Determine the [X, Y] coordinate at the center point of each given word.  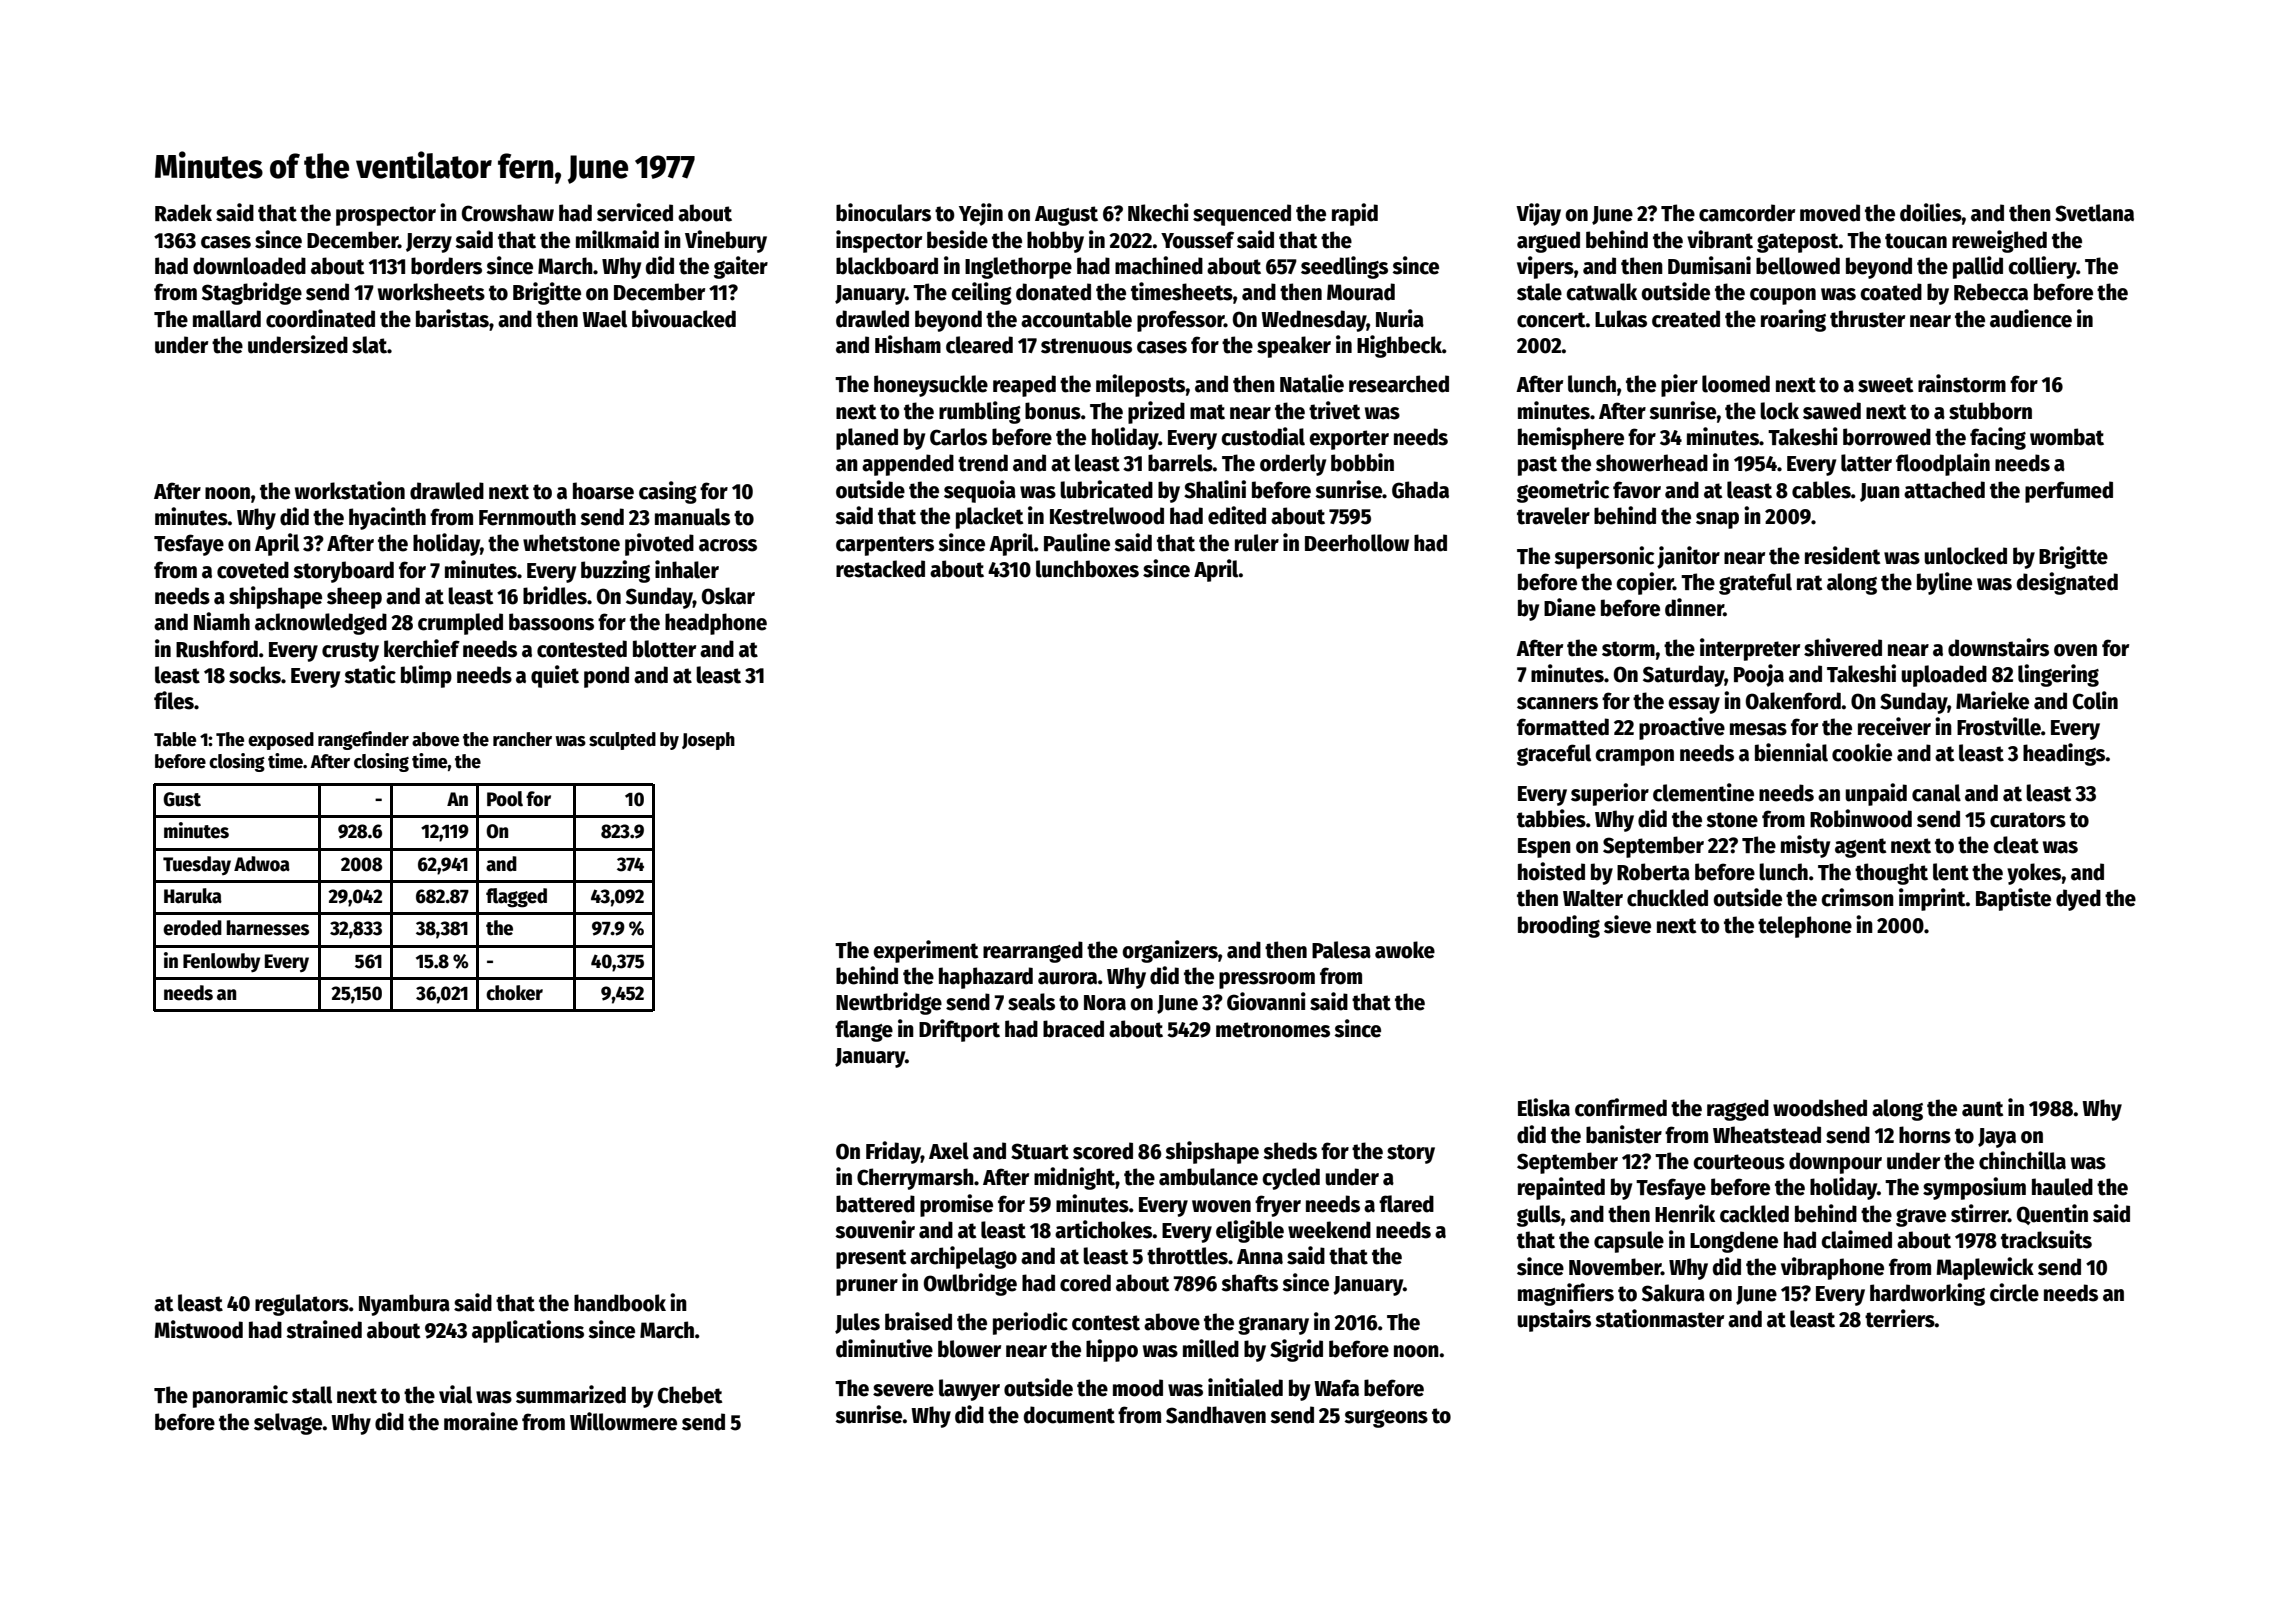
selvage [288, 1424]
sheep [354, 598]
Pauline [1077, 542]
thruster [1867, 319]
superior [1610, 794]
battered [875, 1204]
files [174, 700]
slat [369, 345]
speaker [1294, 347]
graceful [1554, 755]
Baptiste [2013, 899]
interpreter [1750, 649]
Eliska [1544, 1107]
